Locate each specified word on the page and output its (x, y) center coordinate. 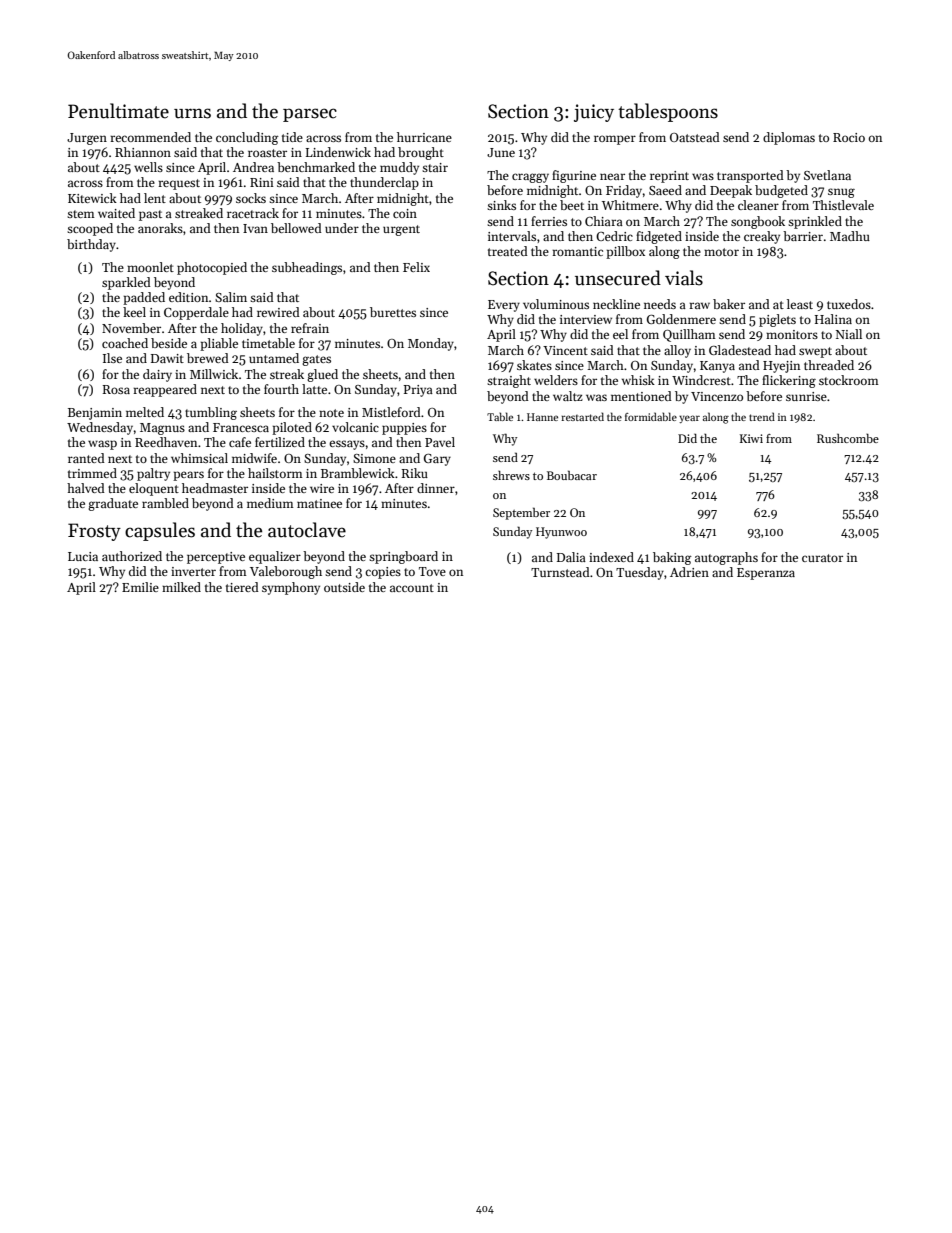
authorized (132, 556)
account (412, 588)
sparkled (126, 283)
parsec (310, 115)
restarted (582, 416)
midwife (254, 458)
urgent (401, 230)
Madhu (850, 236)
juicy (594, 113)
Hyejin (781, 367)
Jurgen (87, 139)
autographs (726, 558)
